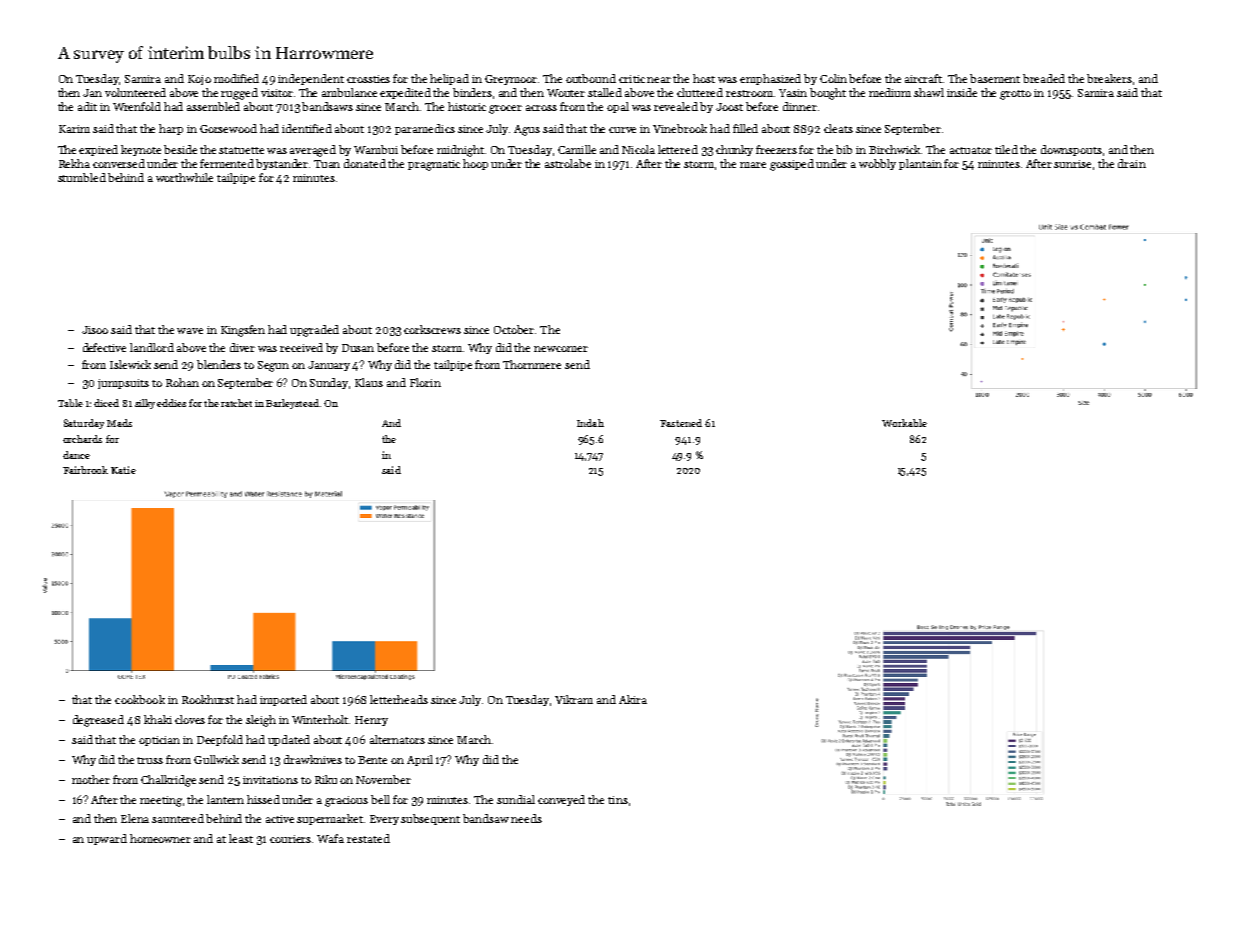  I want to click on tins, so click(618, 800).
